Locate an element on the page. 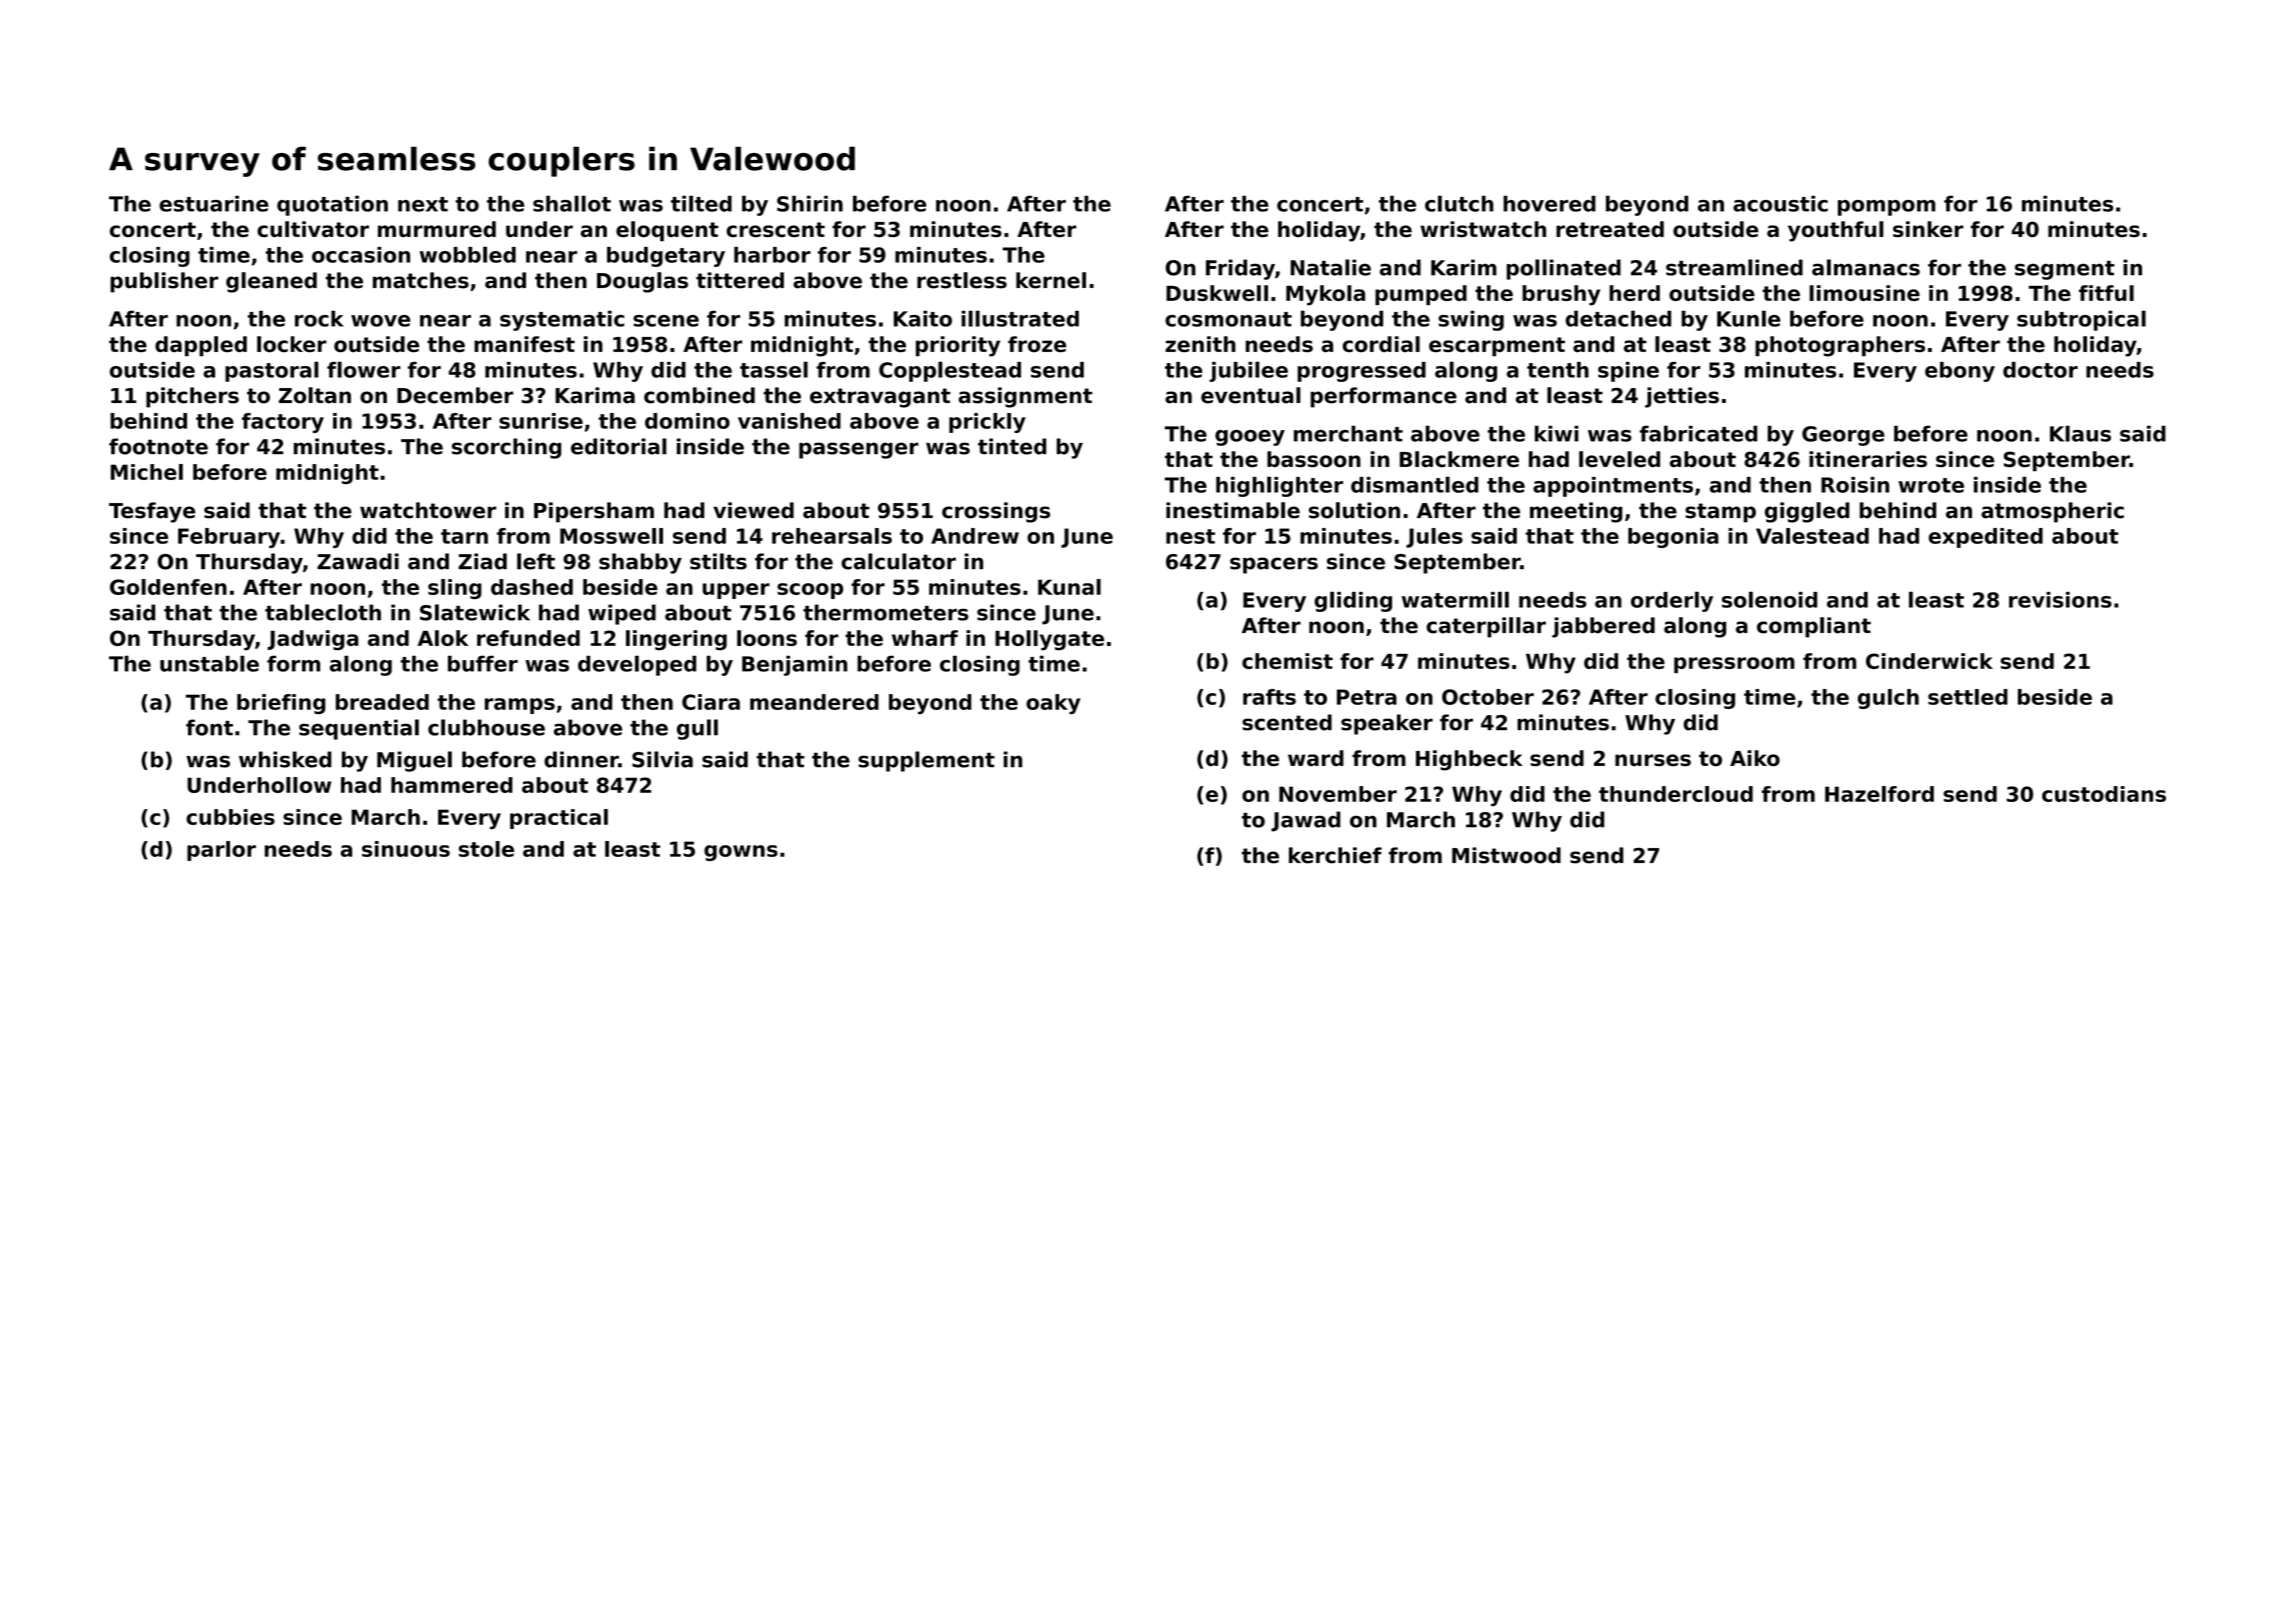 The width and height of the page is (2282, 1614). practical is located at coordinates (559, 819).
